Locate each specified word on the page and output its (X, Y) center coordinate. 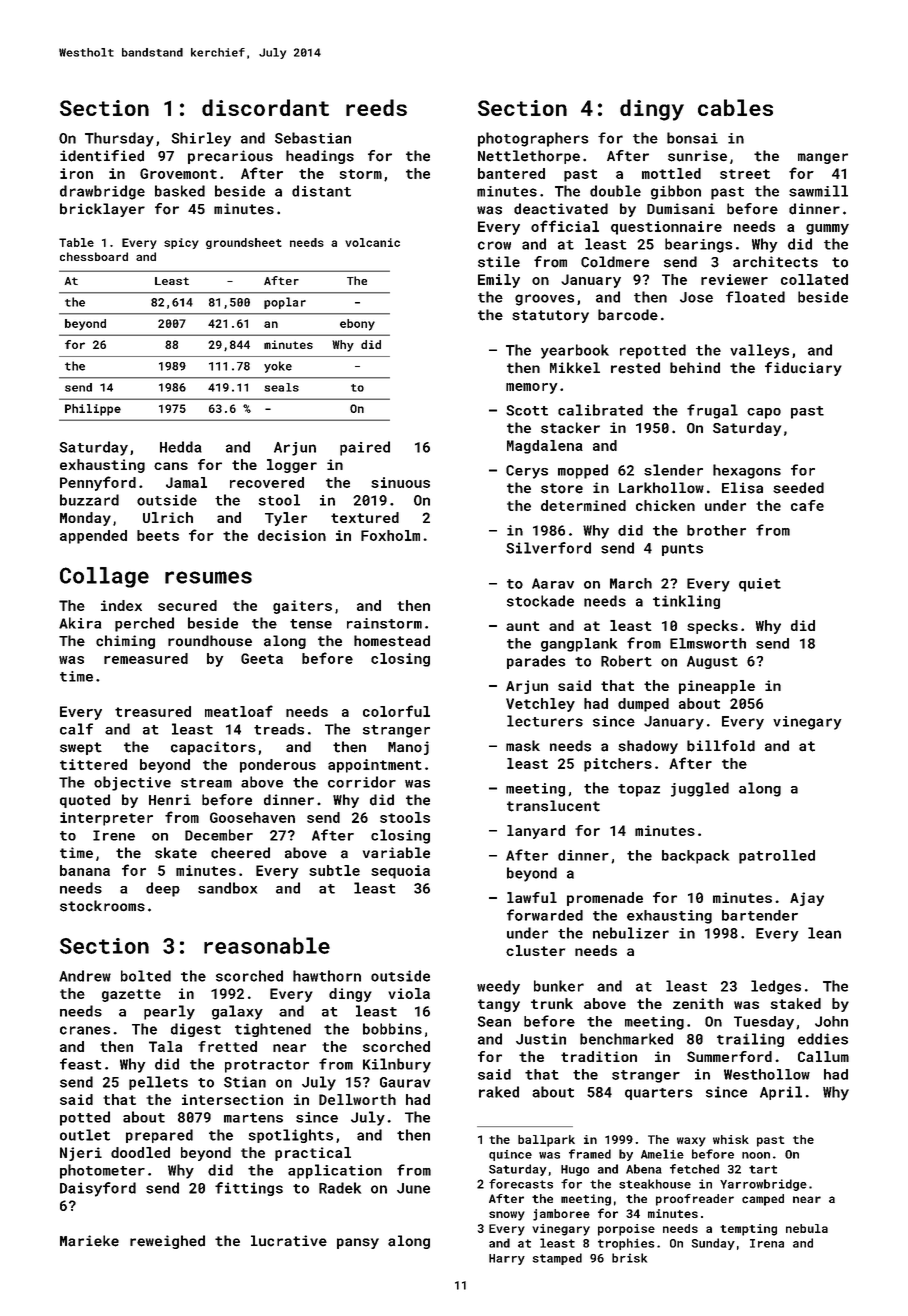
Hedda (181, 447)
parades (536, 662)
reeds (376, 107)
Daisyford (98, 1189)
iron (76, 173)
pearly (169, 1012)
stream (206, 783)
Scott (527, 410)
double (615, 191)
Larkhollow (661, 488)
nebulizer (631, 933)
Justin (541, 1039)
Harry (507, 1259)
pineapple (717, 687)
